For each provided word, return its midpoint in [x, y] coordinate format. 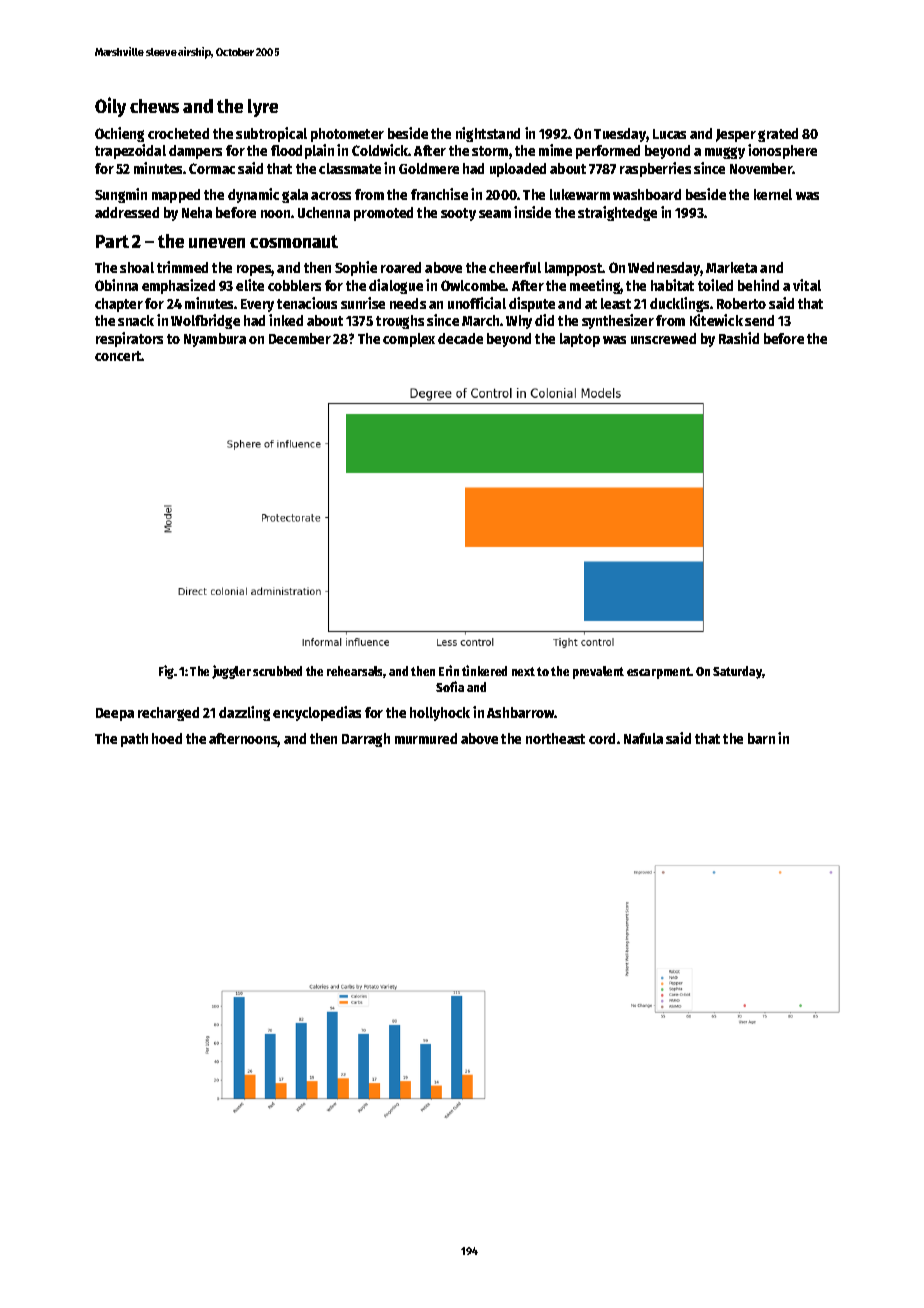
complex [409, 340]
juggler [231, 672]
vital [807, 285]
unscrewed [663, 338]
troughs [400, 322]
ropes [254, 270]
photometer [347, 135]
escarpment [659, 673]
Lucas [669, 134]
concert [118, 356]
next [523, 671]
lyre [263, 108]
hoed [167, 738]
